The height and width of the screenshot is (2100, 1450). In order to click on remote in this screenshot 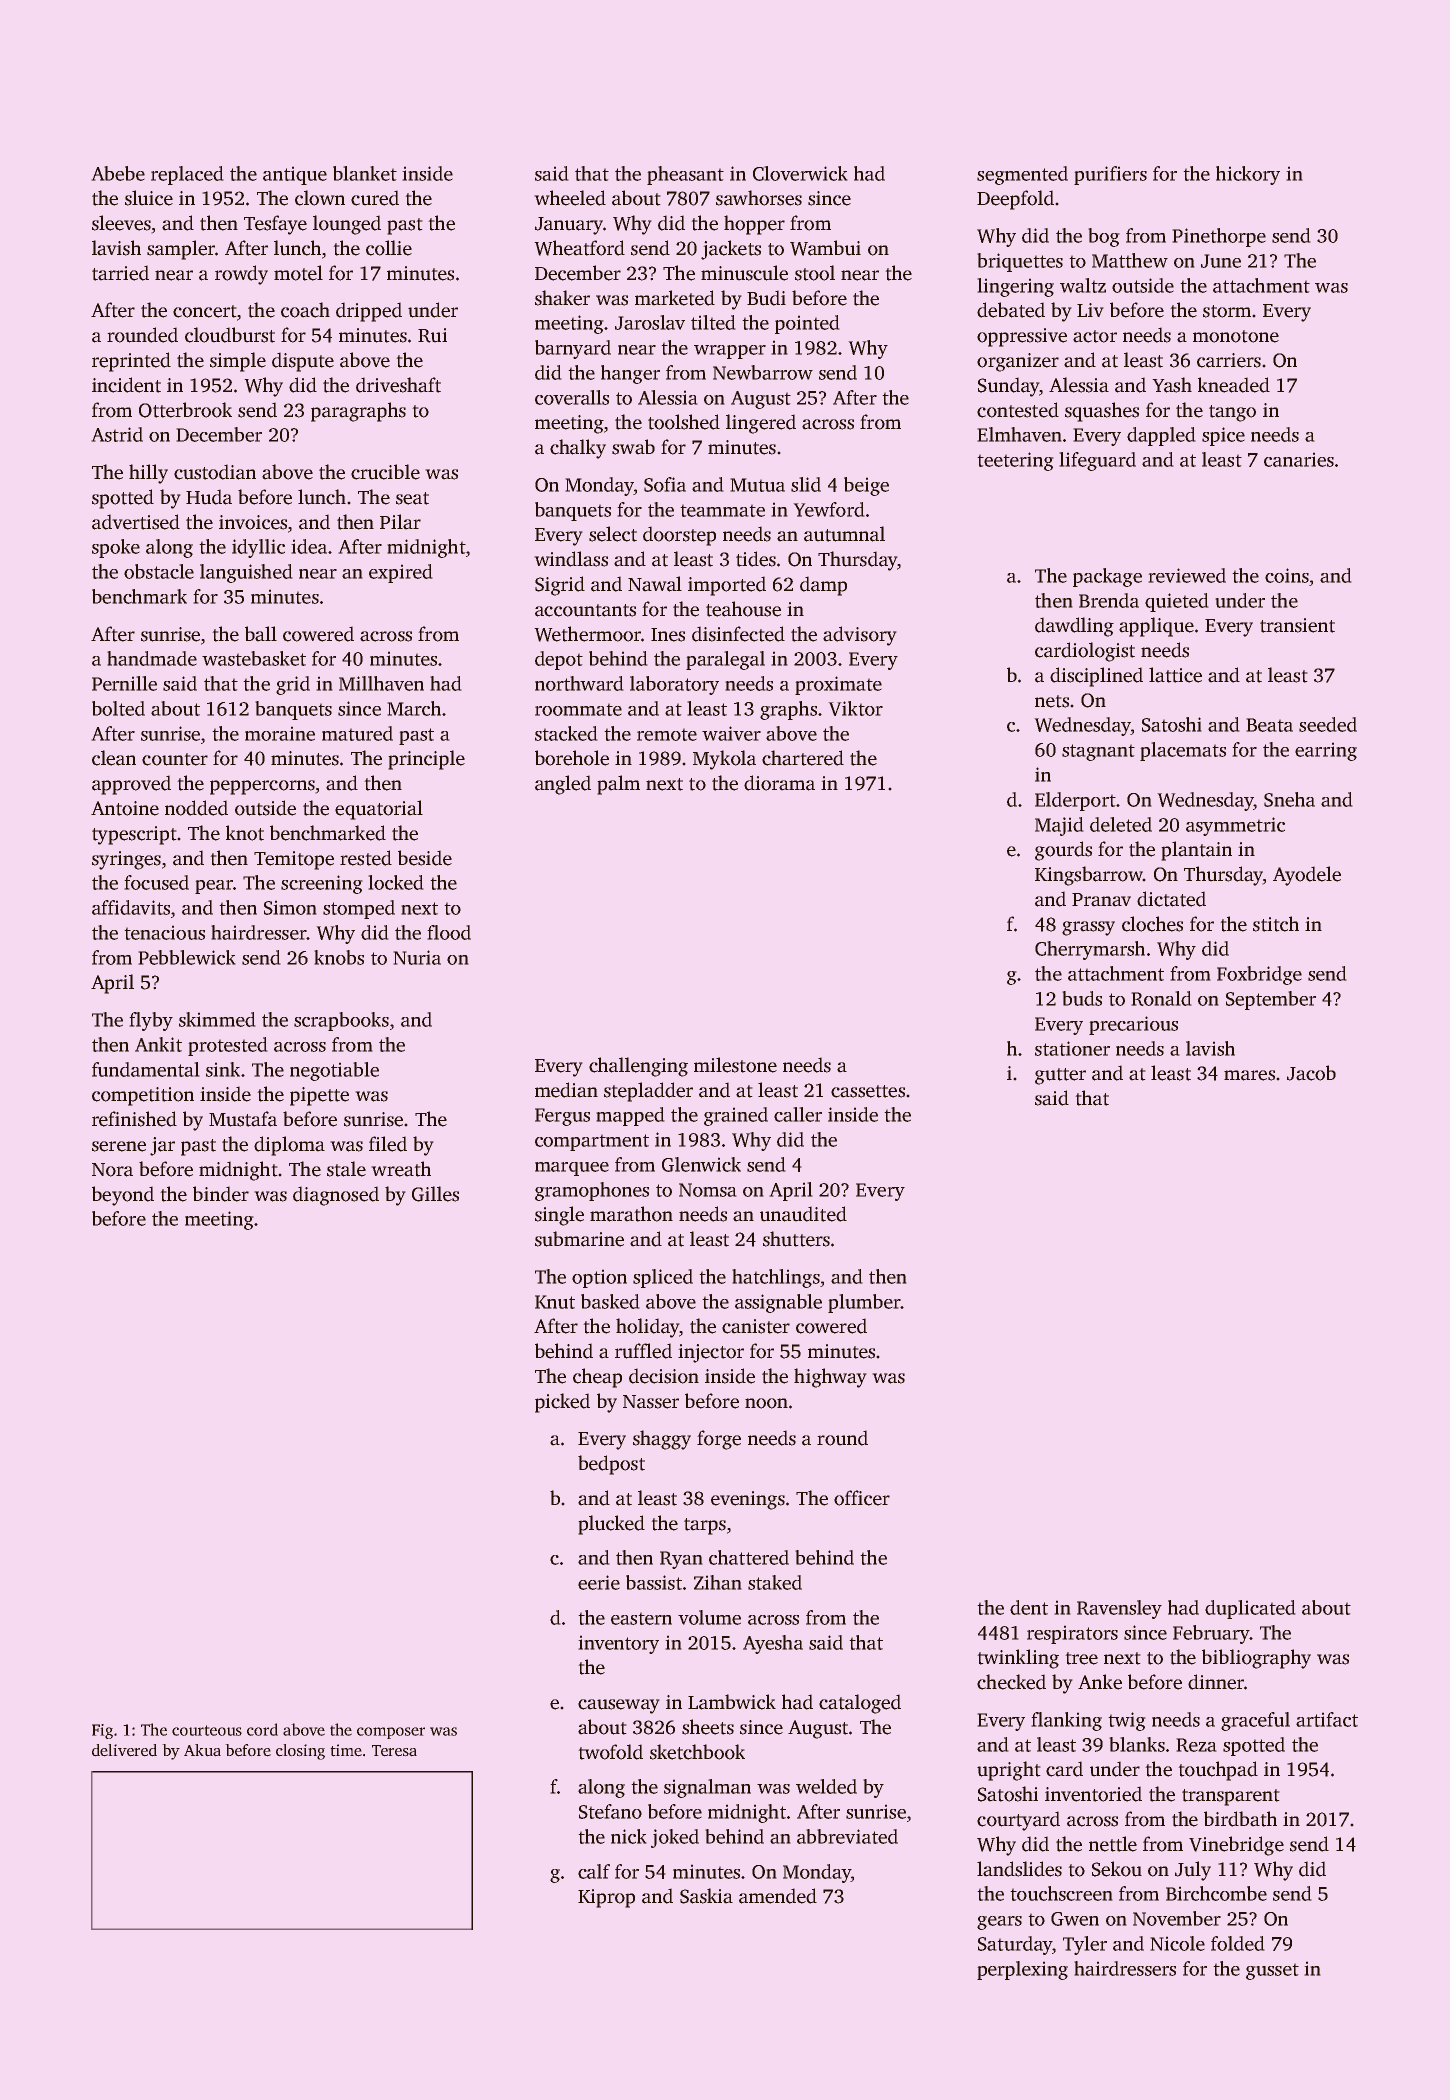, I will do `click(667, 735)`.
